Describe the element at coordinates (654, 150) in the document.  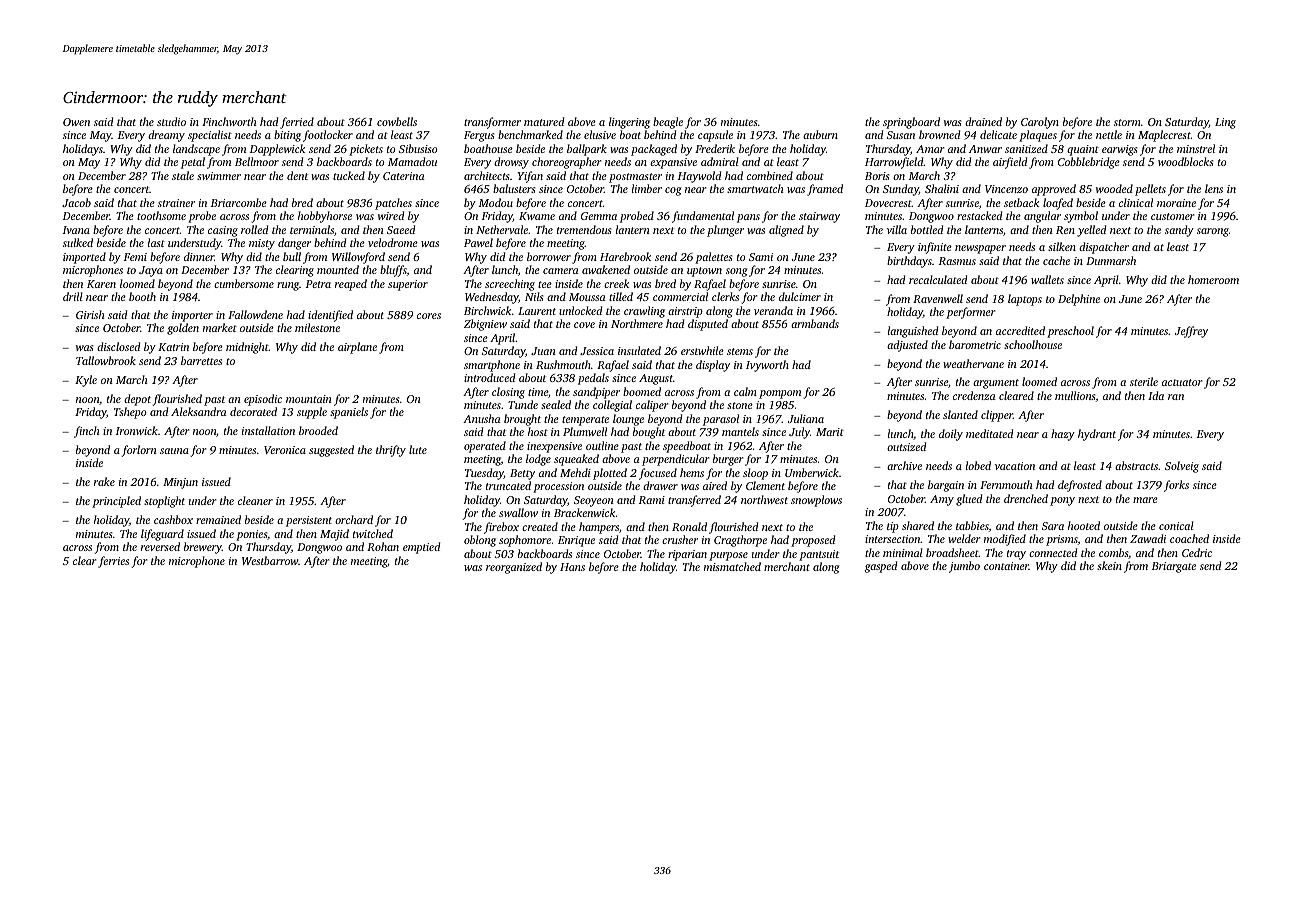
I see `packaged` at that location.
